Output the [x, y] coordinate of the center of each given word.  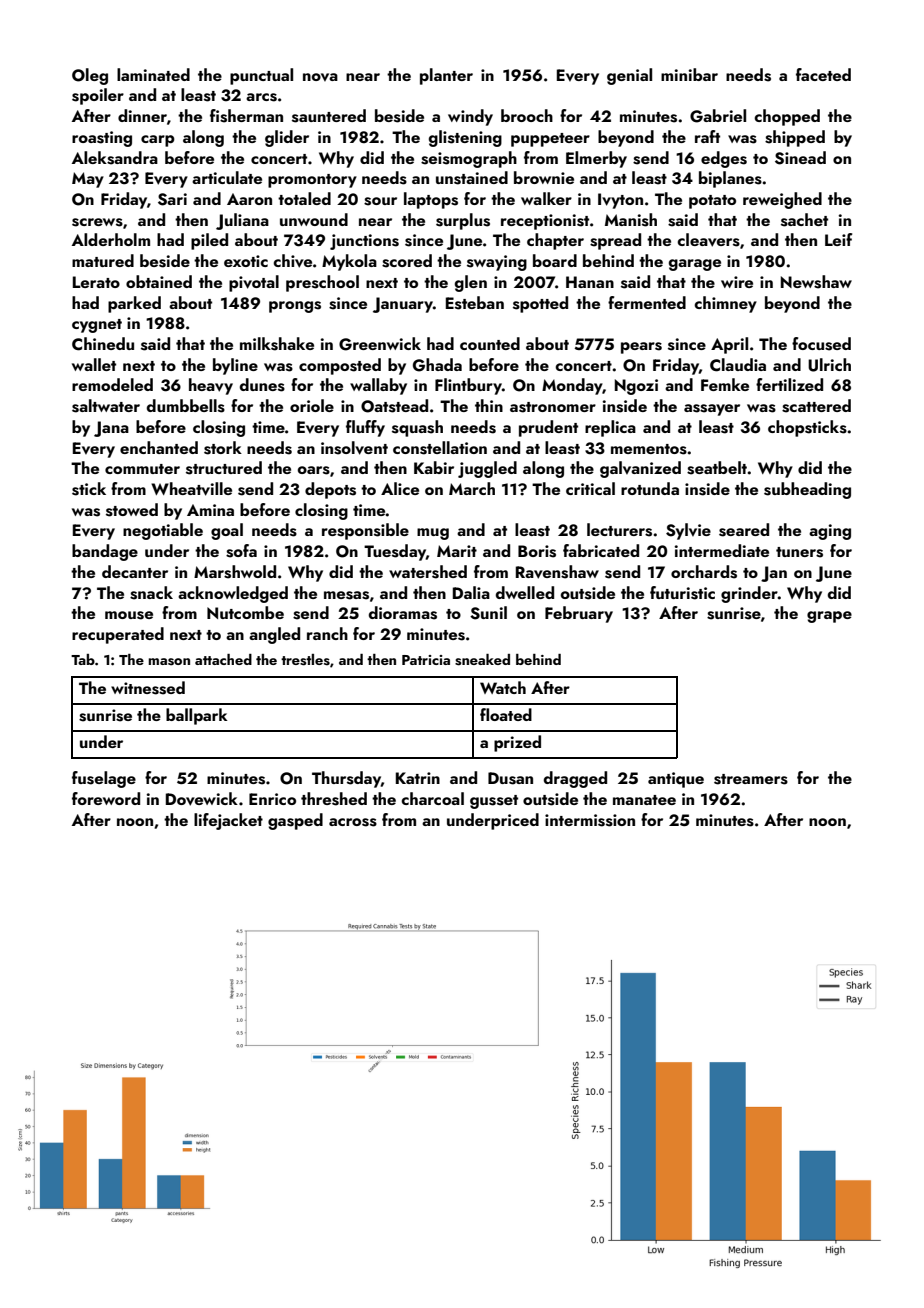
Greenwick [380, 344]
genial [629, 76]
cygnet [97, 326]
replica [610, 428]
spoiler [98, 96]
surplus [463, 221]
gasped [295, 821]
